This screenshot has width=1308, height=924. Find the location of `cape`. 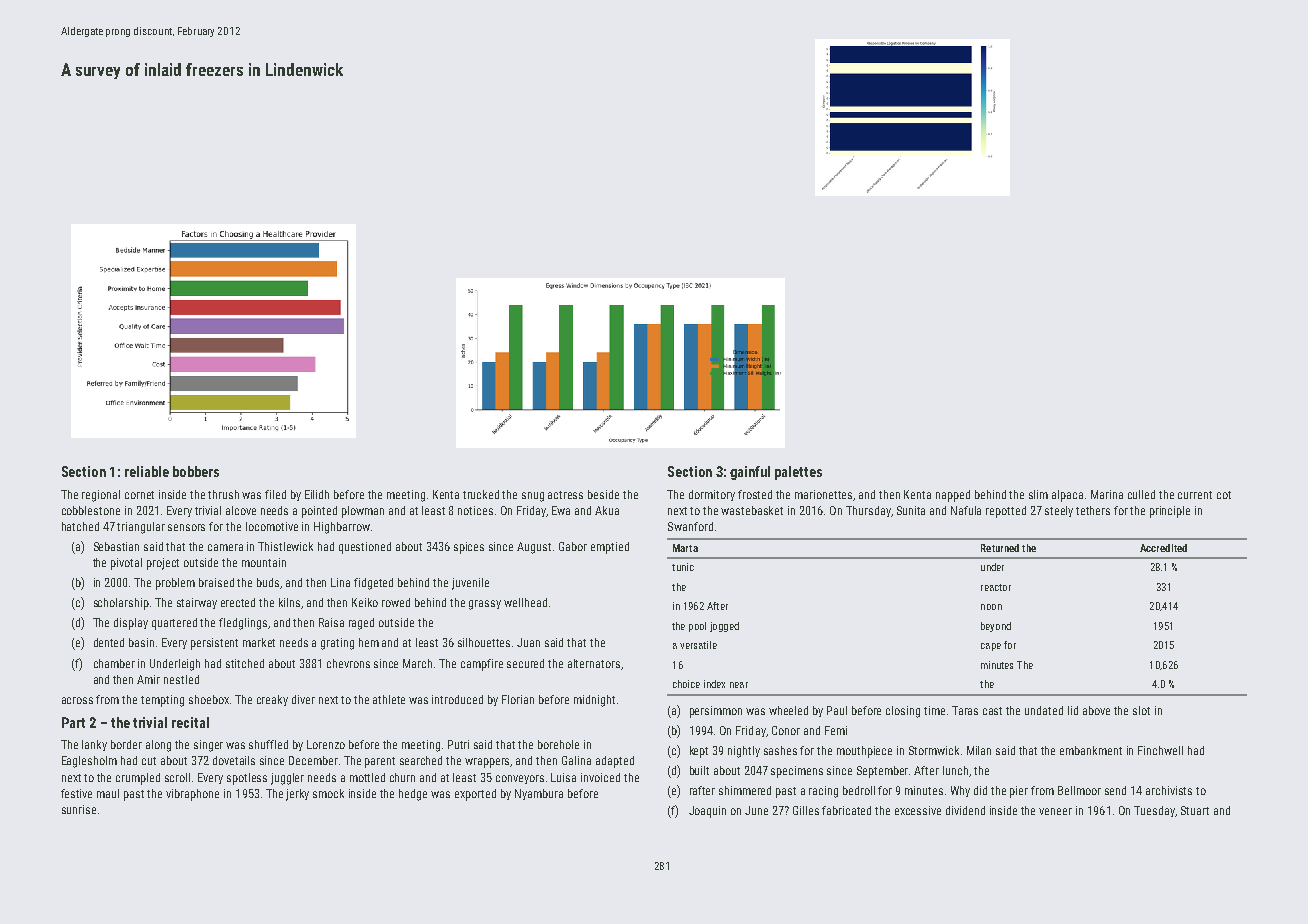

cape is located at coordinates (991, 647).
